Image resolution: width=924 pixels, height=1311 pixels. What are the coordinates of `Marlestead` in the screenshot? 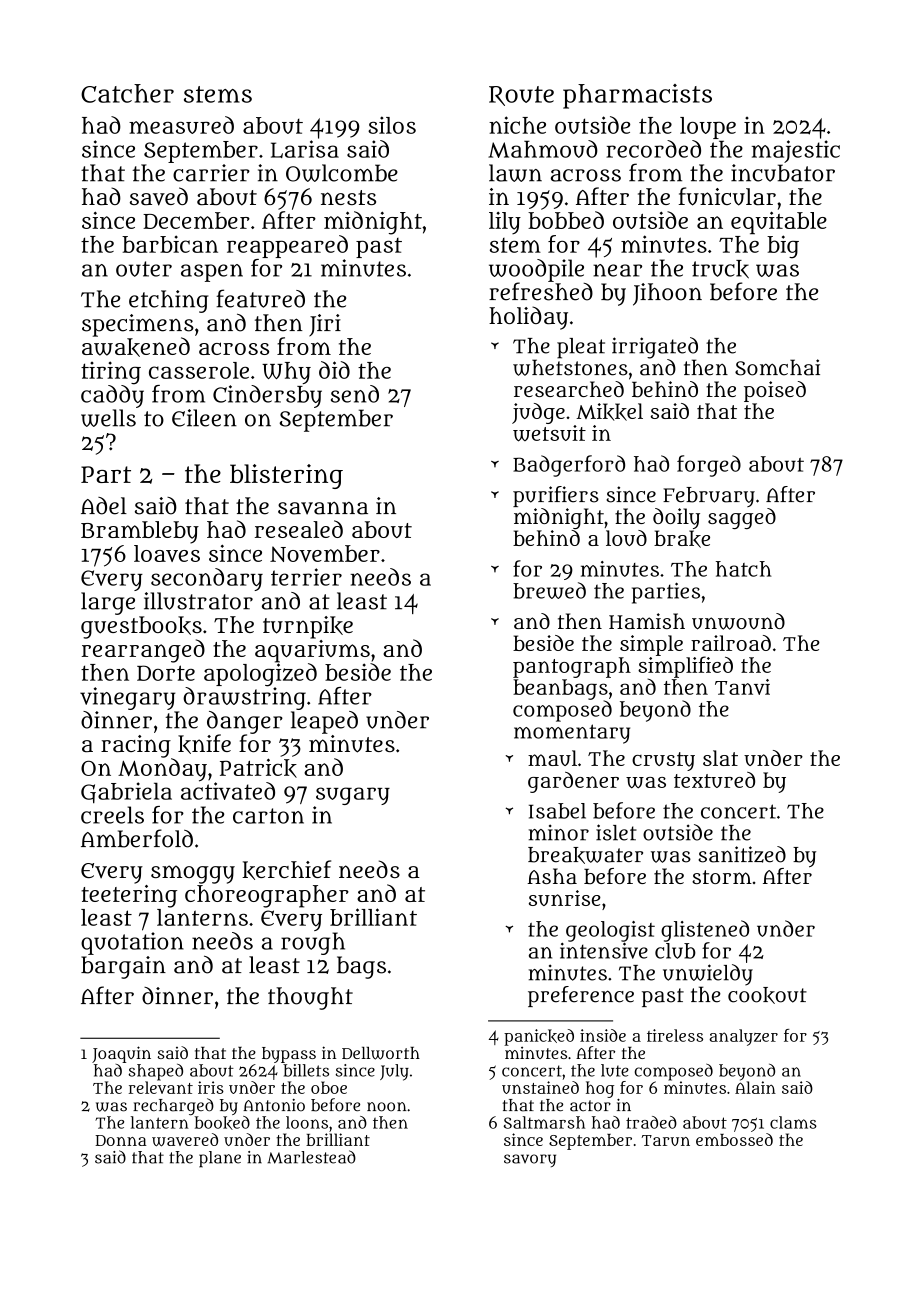 It's located at (311, 1157).
